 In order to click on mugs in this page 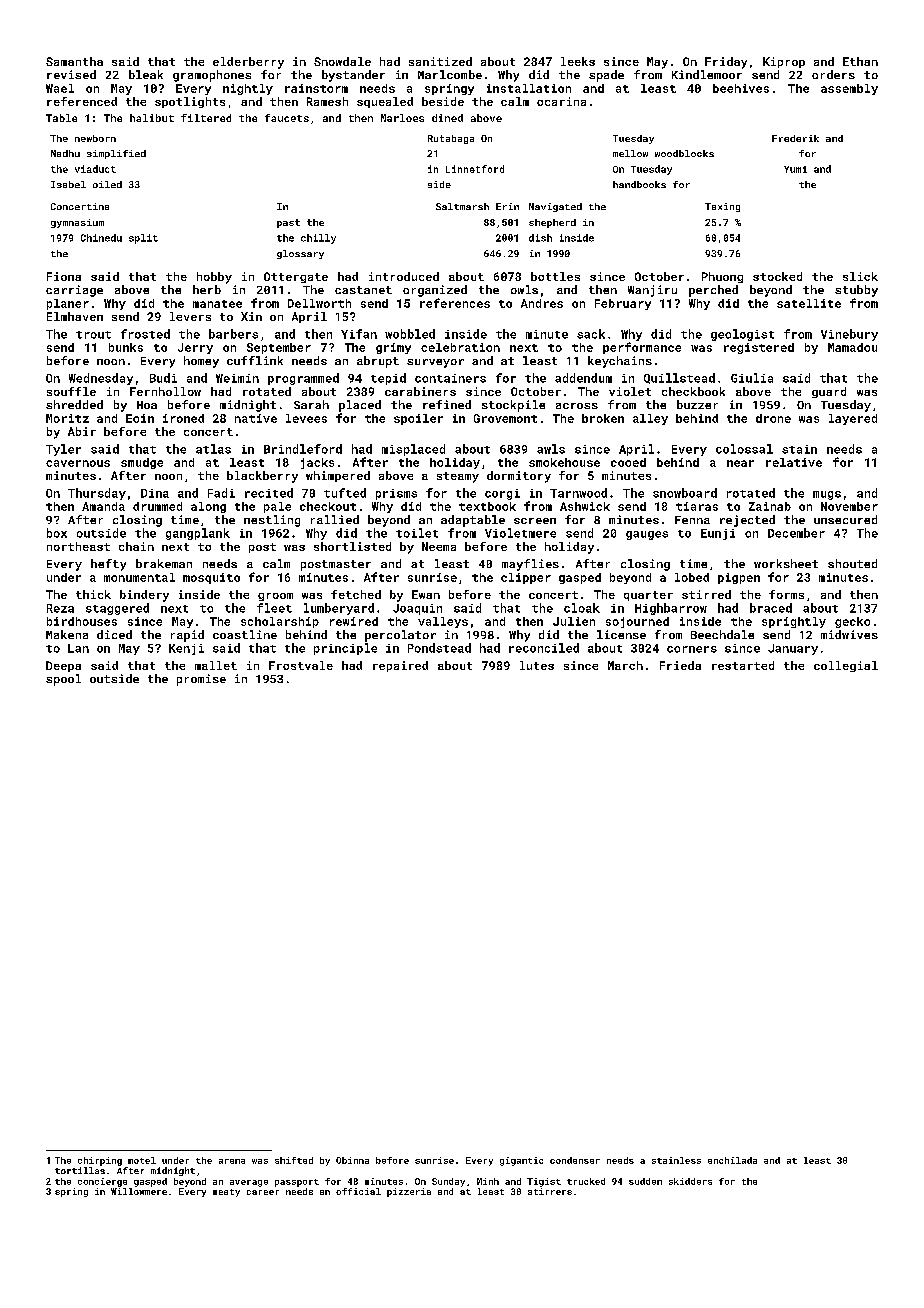, I will do `click(827, 495)`.
